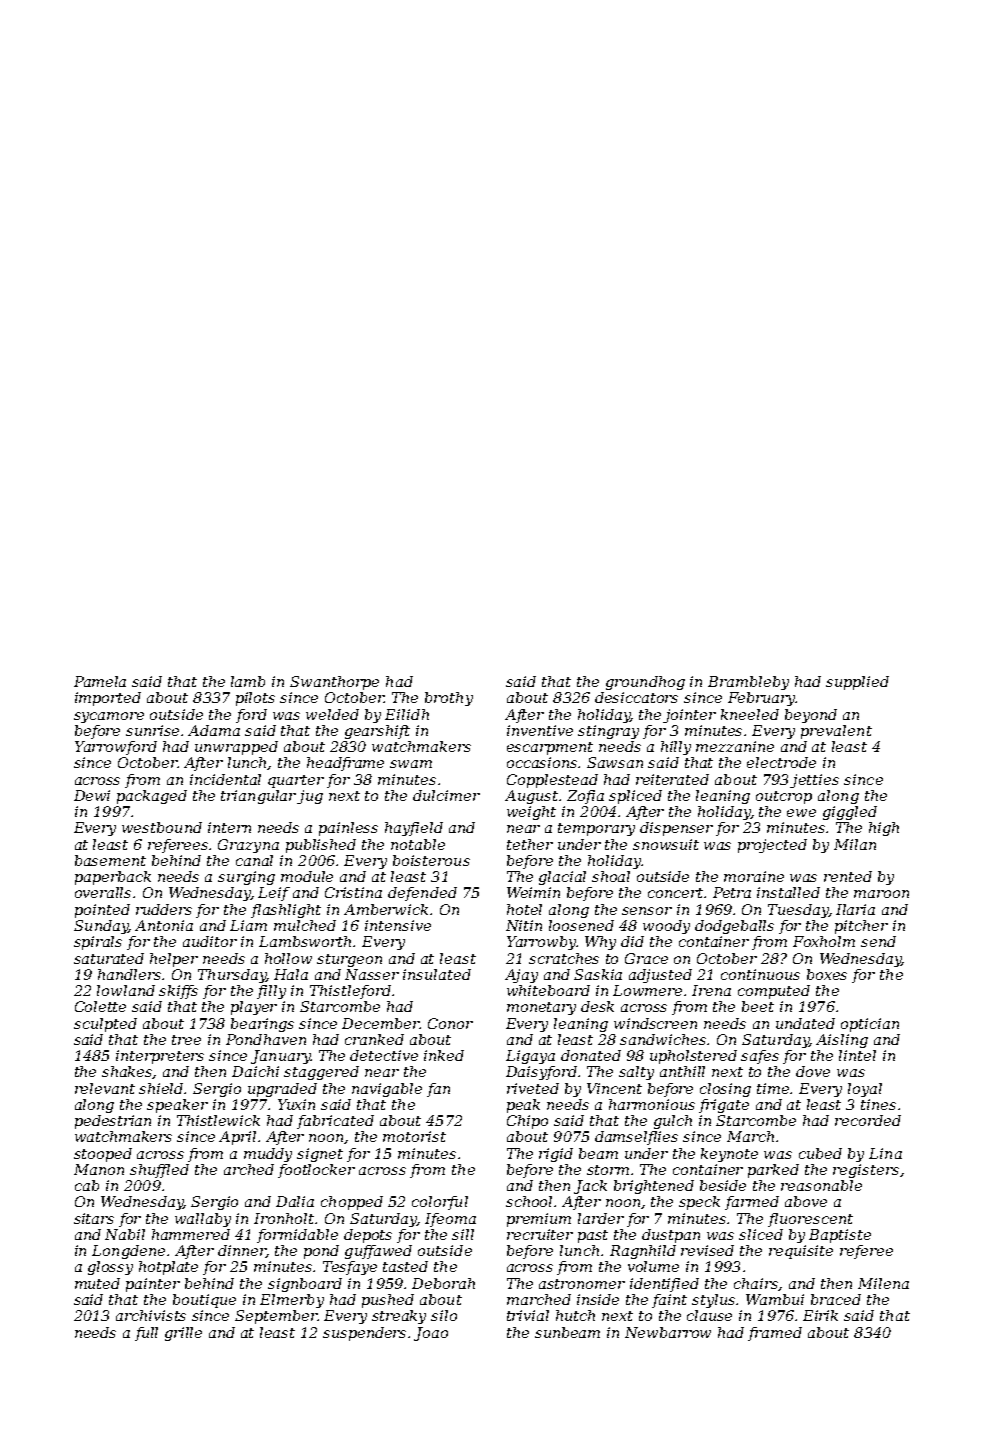 This image has height=1429, width=987. Describe the element at coordinates (601, 1218) in the image. I see `larder` at that location.
